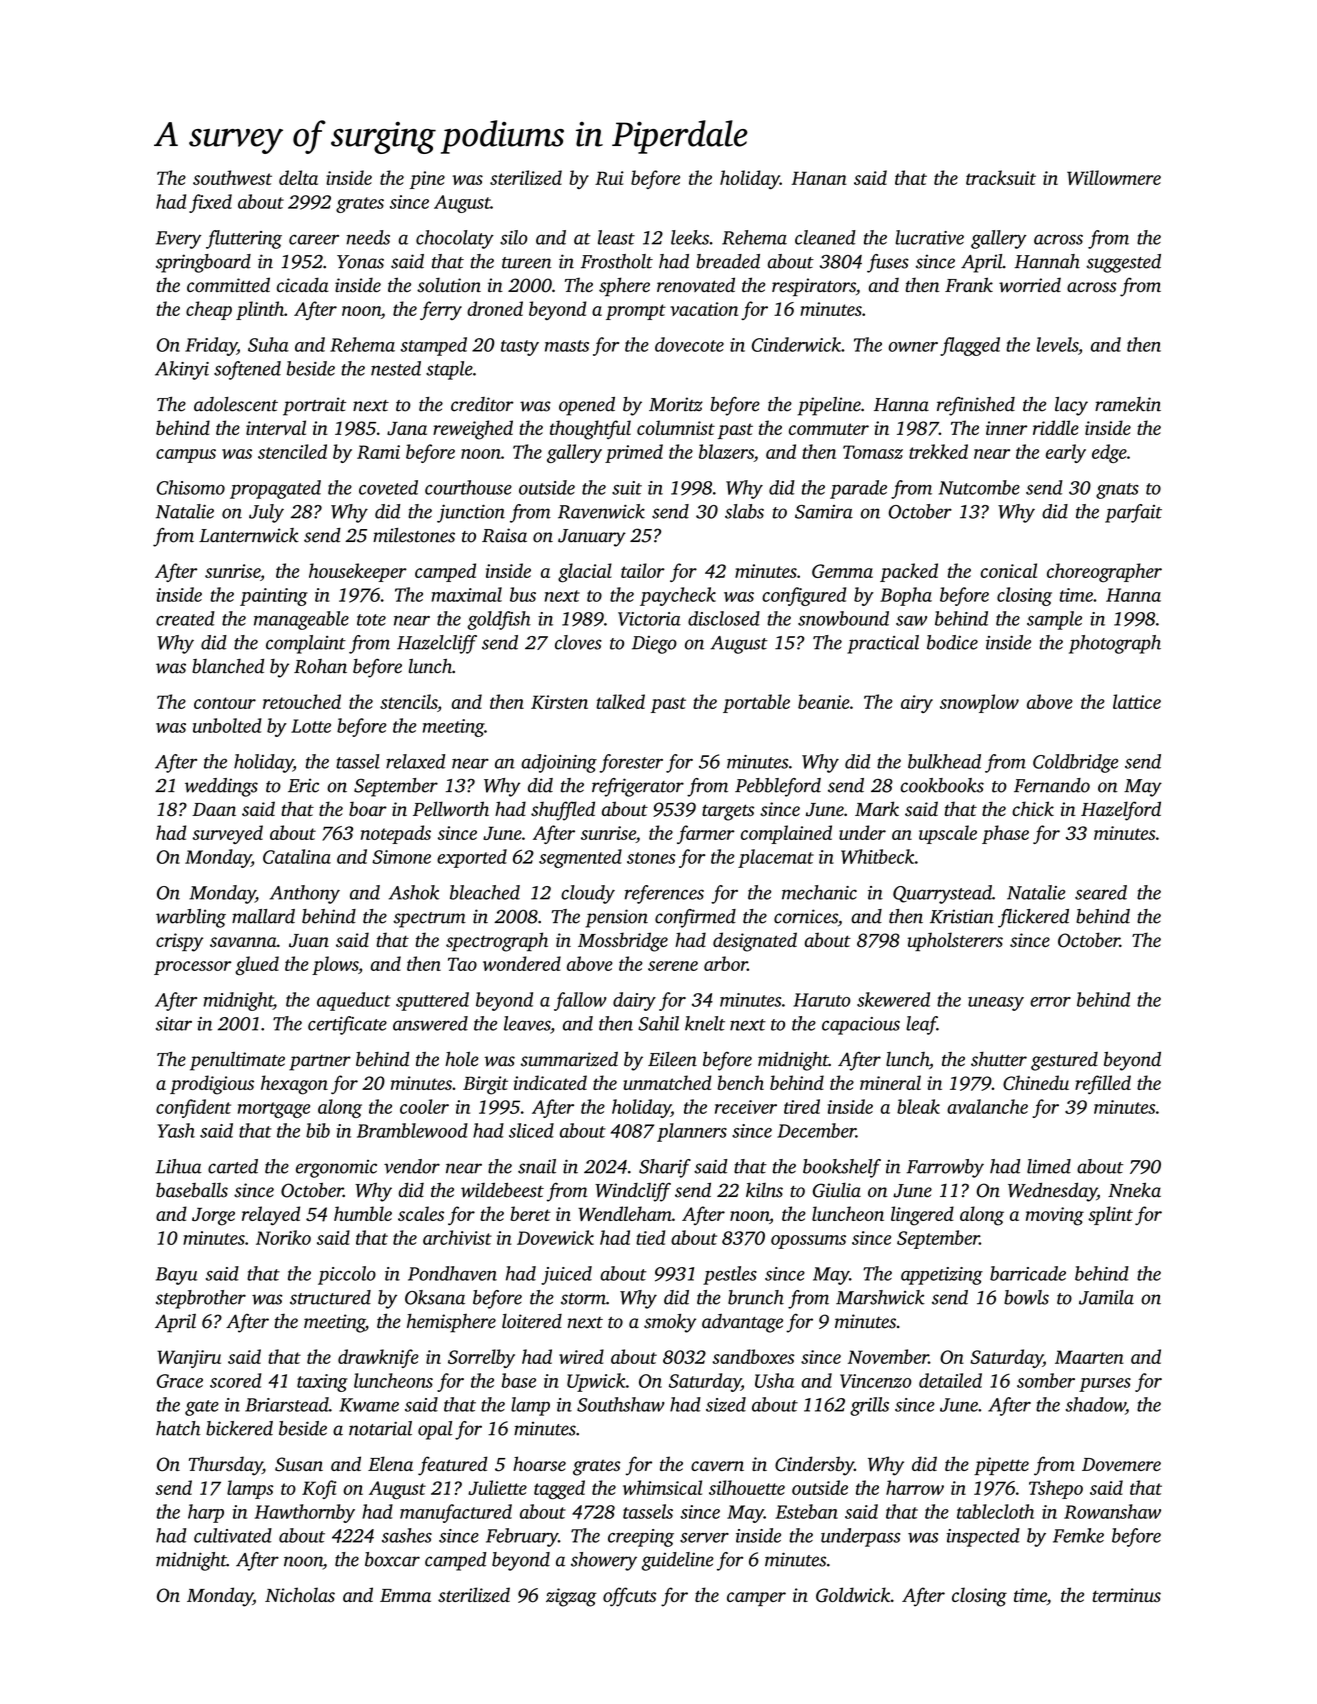  I want to click on coveted, so click(388, 487).
